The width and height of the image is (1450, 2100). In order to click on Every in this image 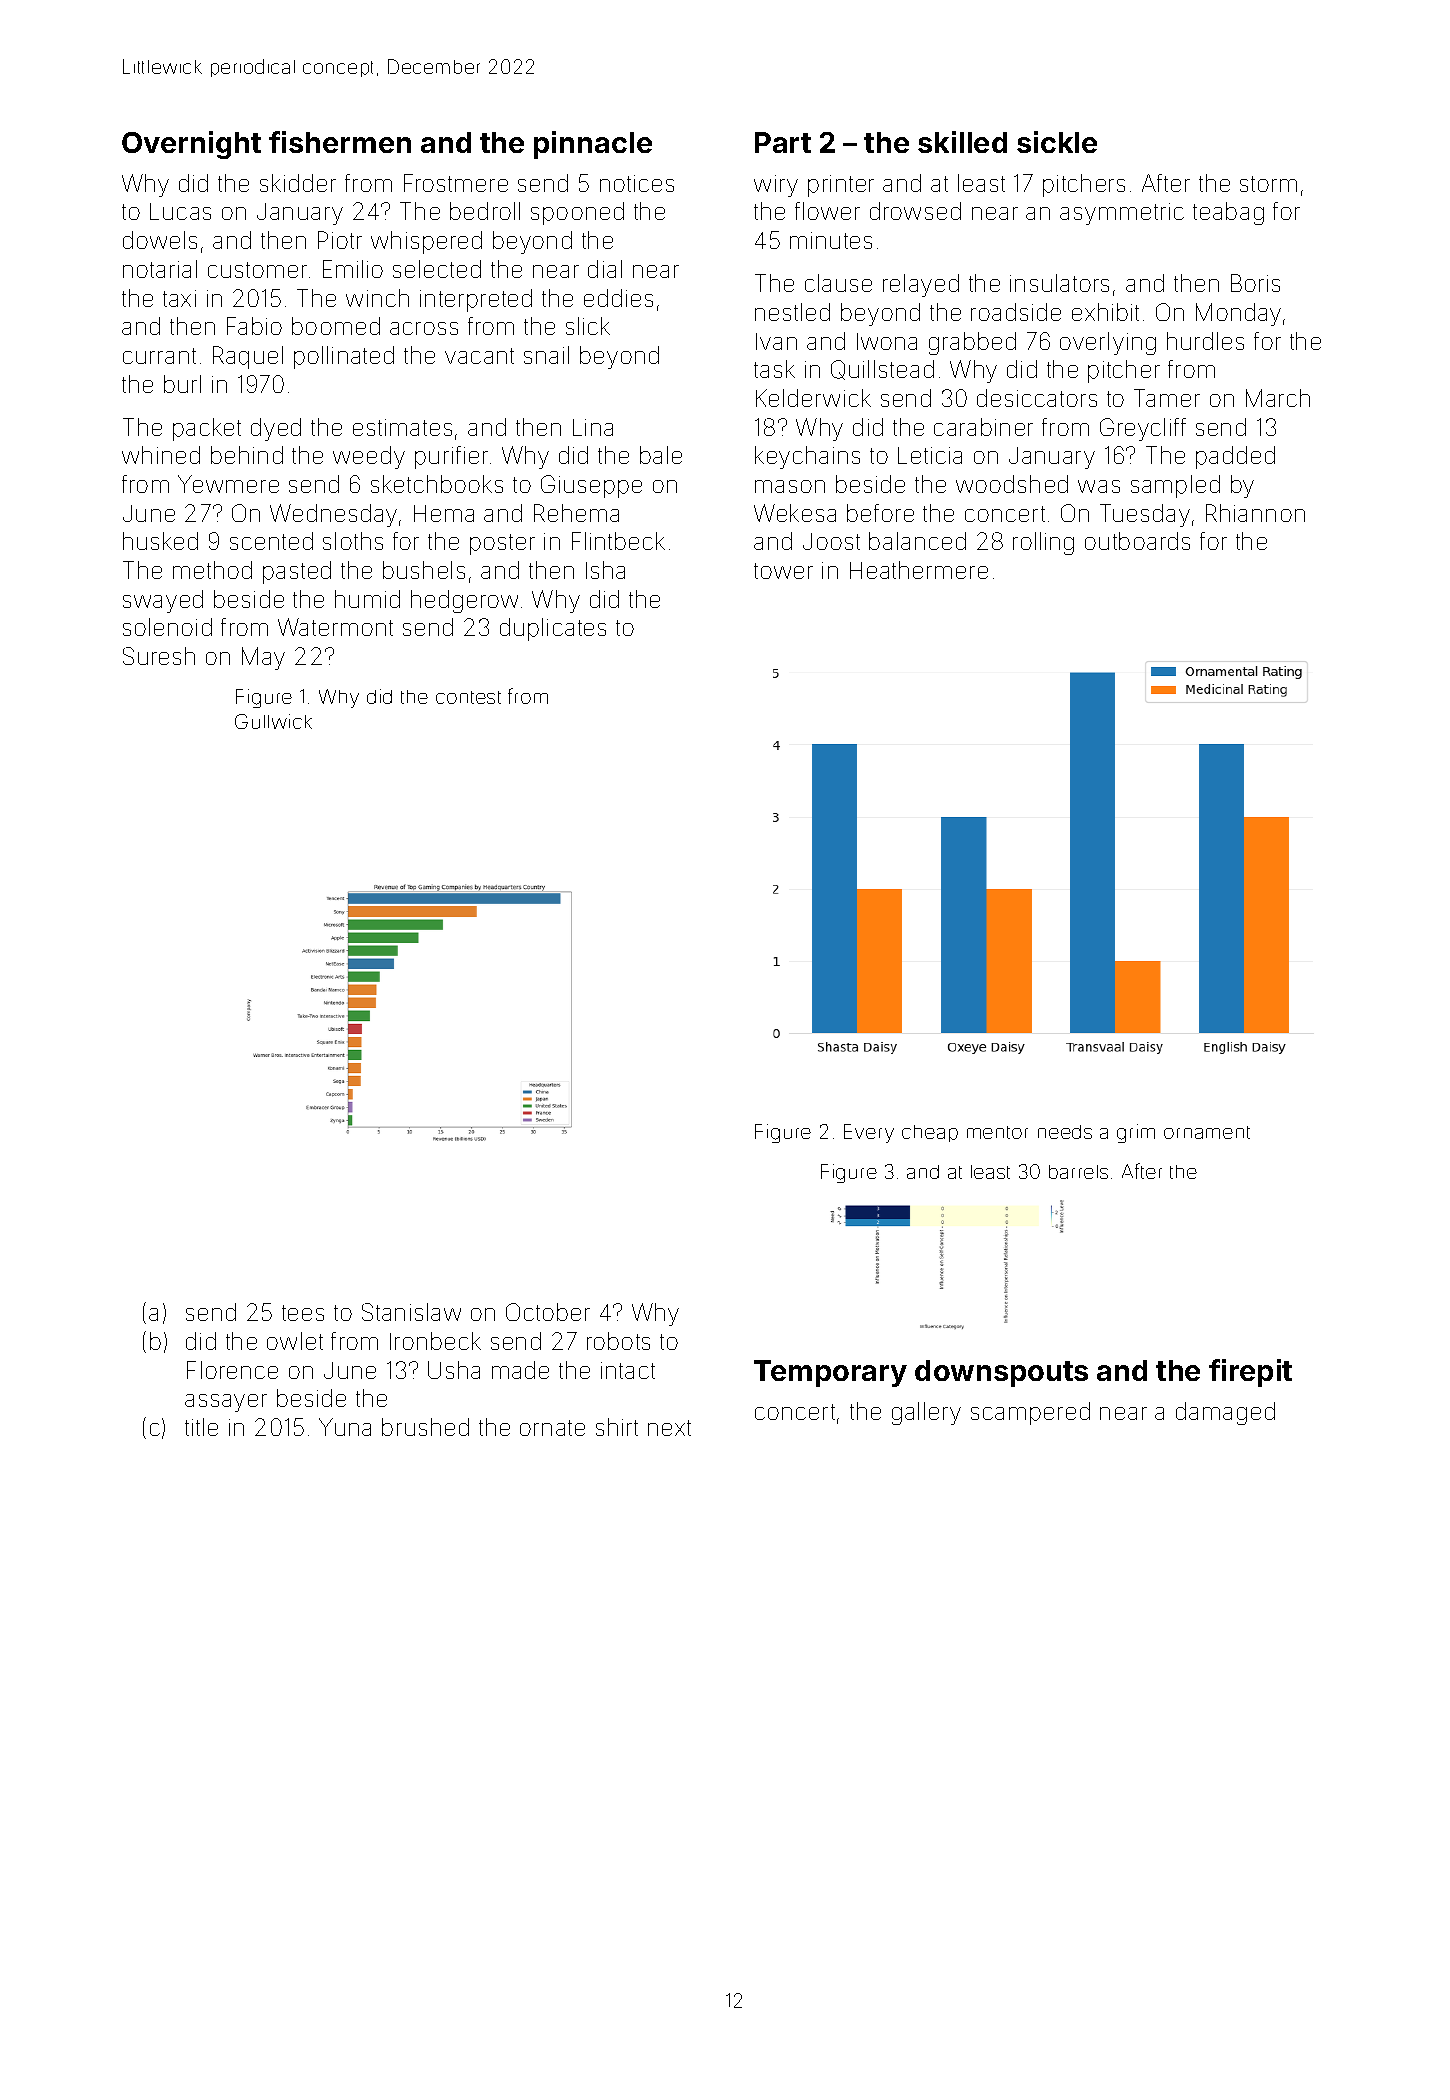, I will do `click(869, 1133)`.
